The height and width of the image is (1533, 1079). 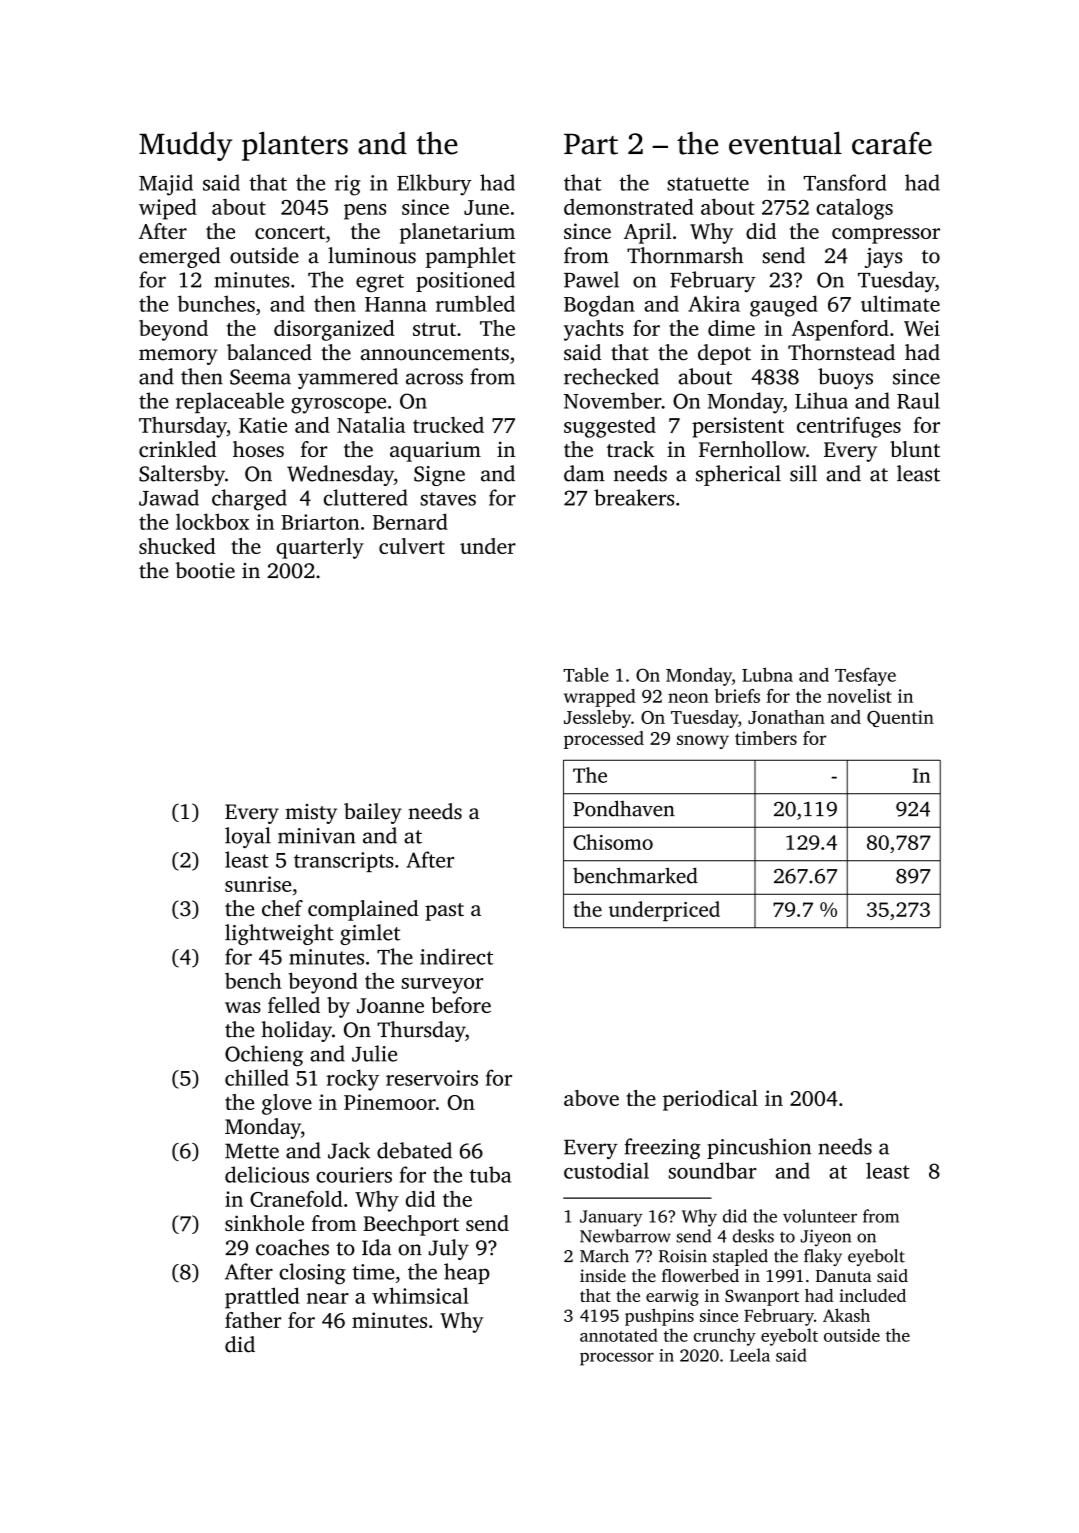 I want to click on planters, so click(x=295, y=146).
